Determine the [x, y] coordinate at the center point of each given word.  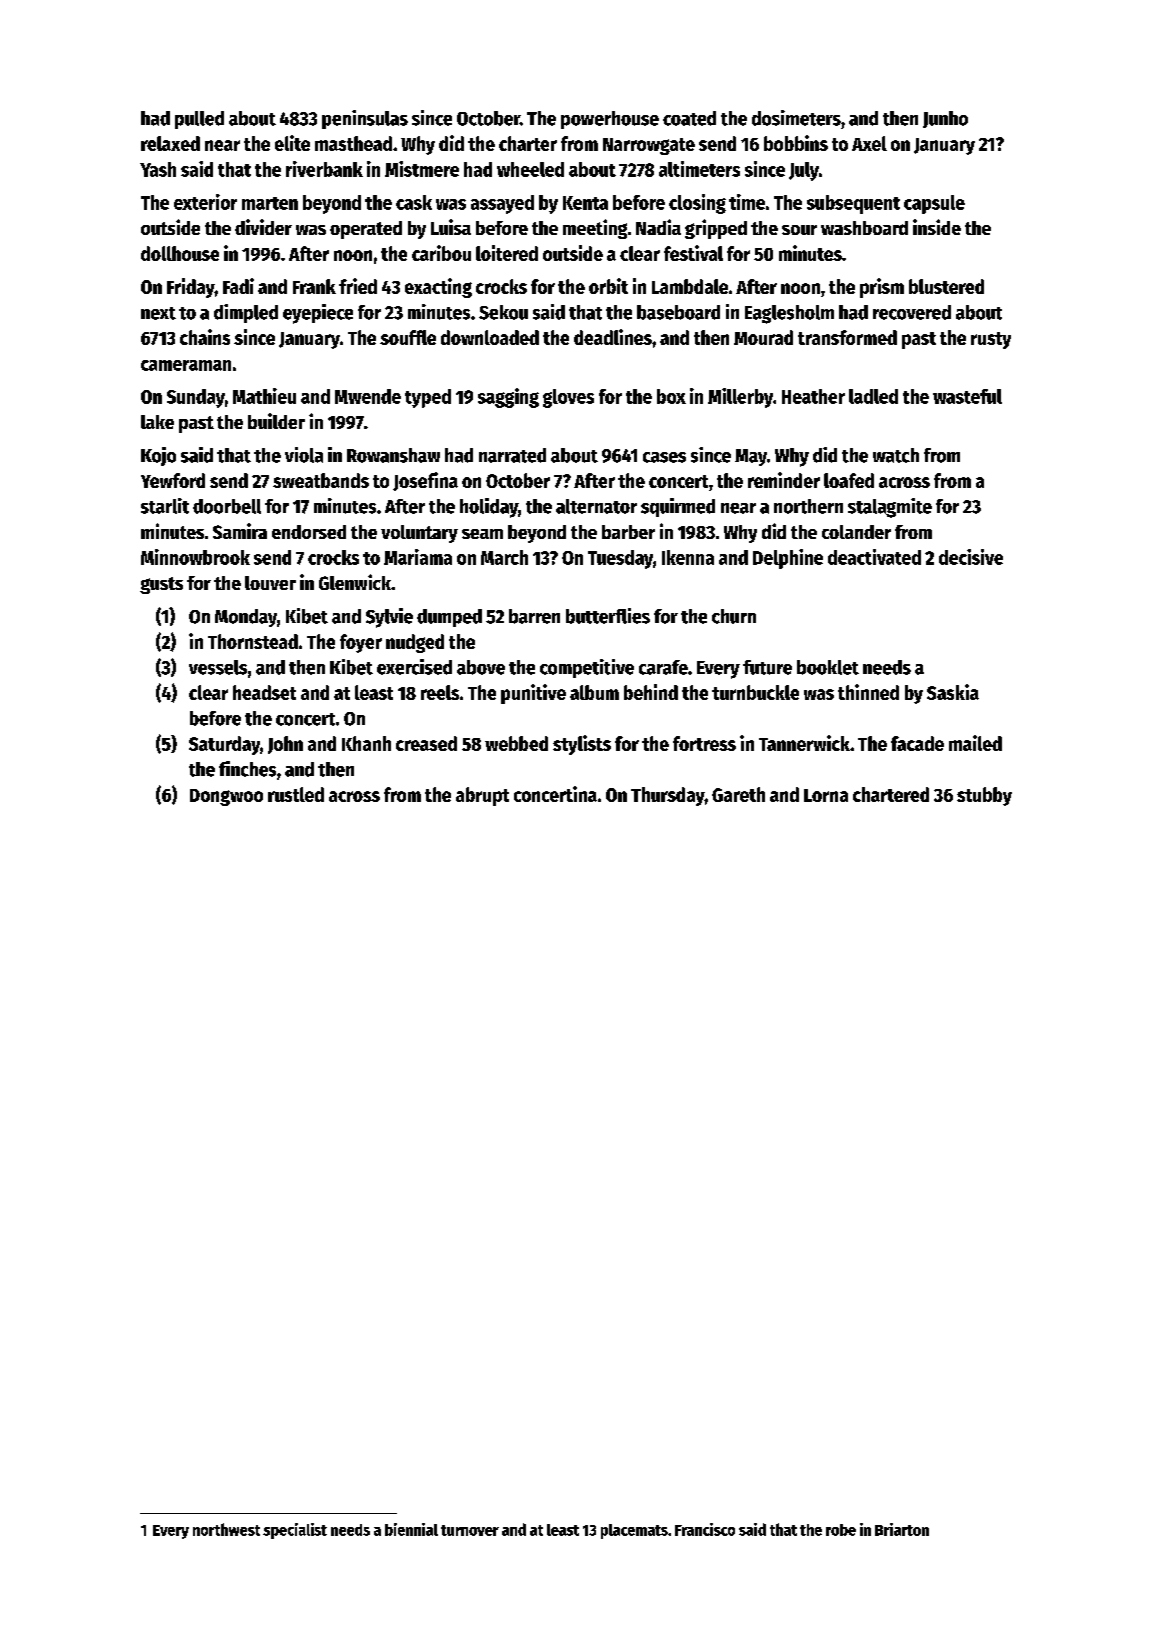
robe [841, 1530]
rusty [991, 340]
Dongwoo [226, 797]
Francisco [705, 1529]
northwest [226, 1529]
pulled [199, 120]
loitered [507, 253]
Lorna [826, 795]
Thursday [668, 796]
